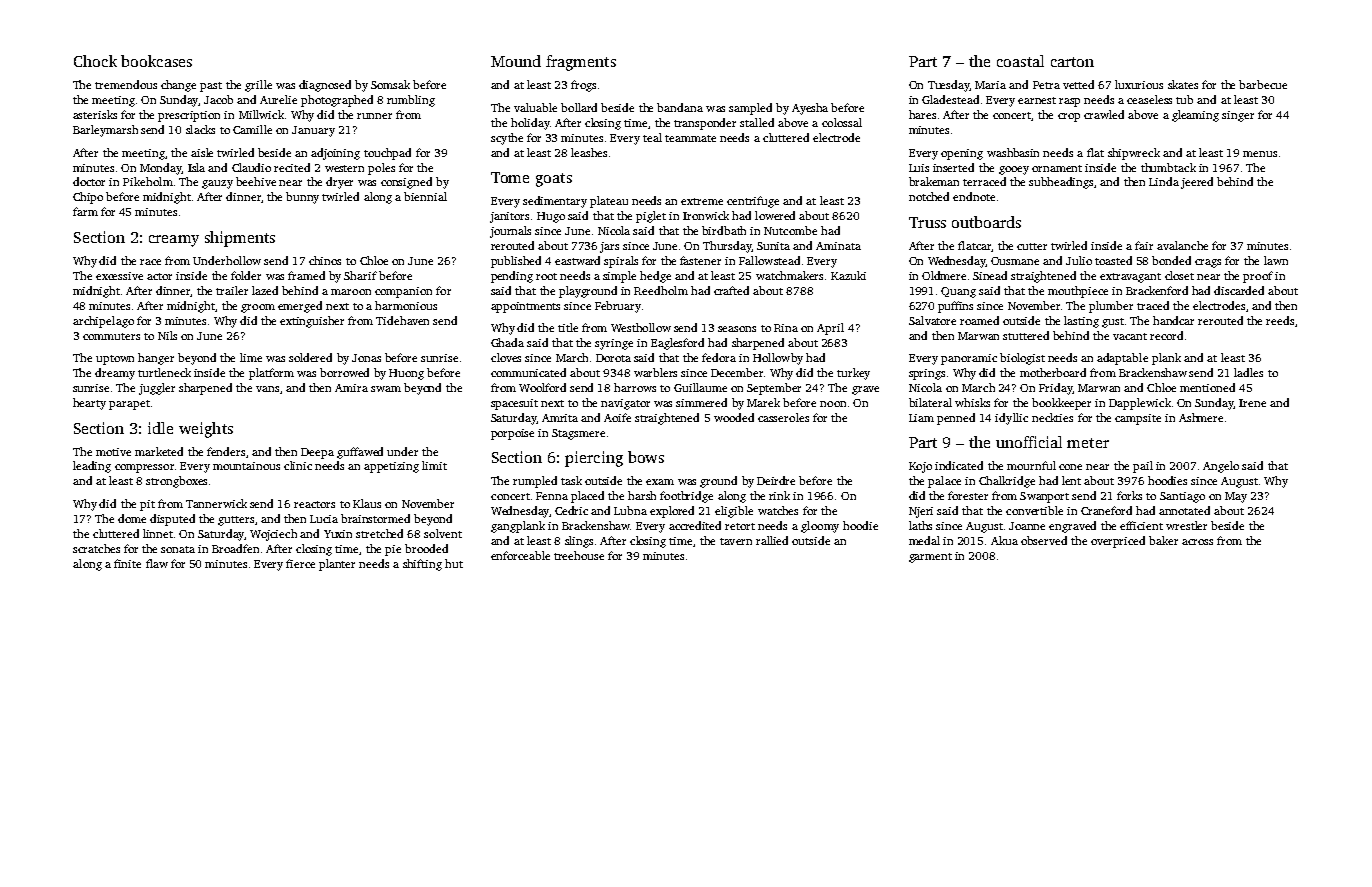 The width and height of the screenshot is (1372, 887). Describe the element at coordinates (95, 61) in the screenshot. I see `Chock` at that location.
